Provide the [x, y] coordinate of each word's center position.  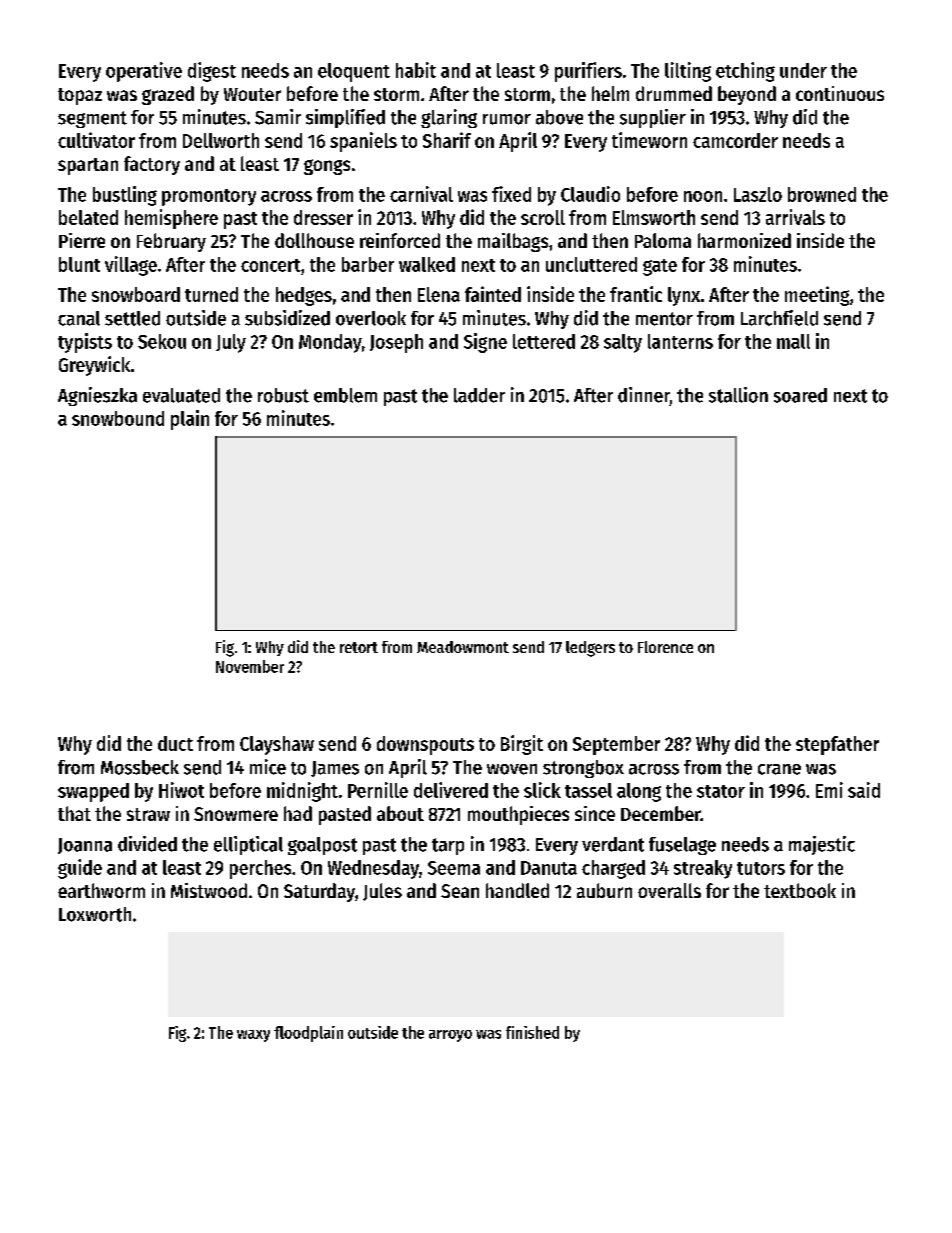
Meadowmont [463, 647]
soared [800, 395]
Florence [665, 647]
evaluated [181, 395]
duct [175, 743]
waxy [253, 1036]
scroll [543, 217]
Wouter [252, 94]
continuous [840, 93]
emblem [345, 395]
